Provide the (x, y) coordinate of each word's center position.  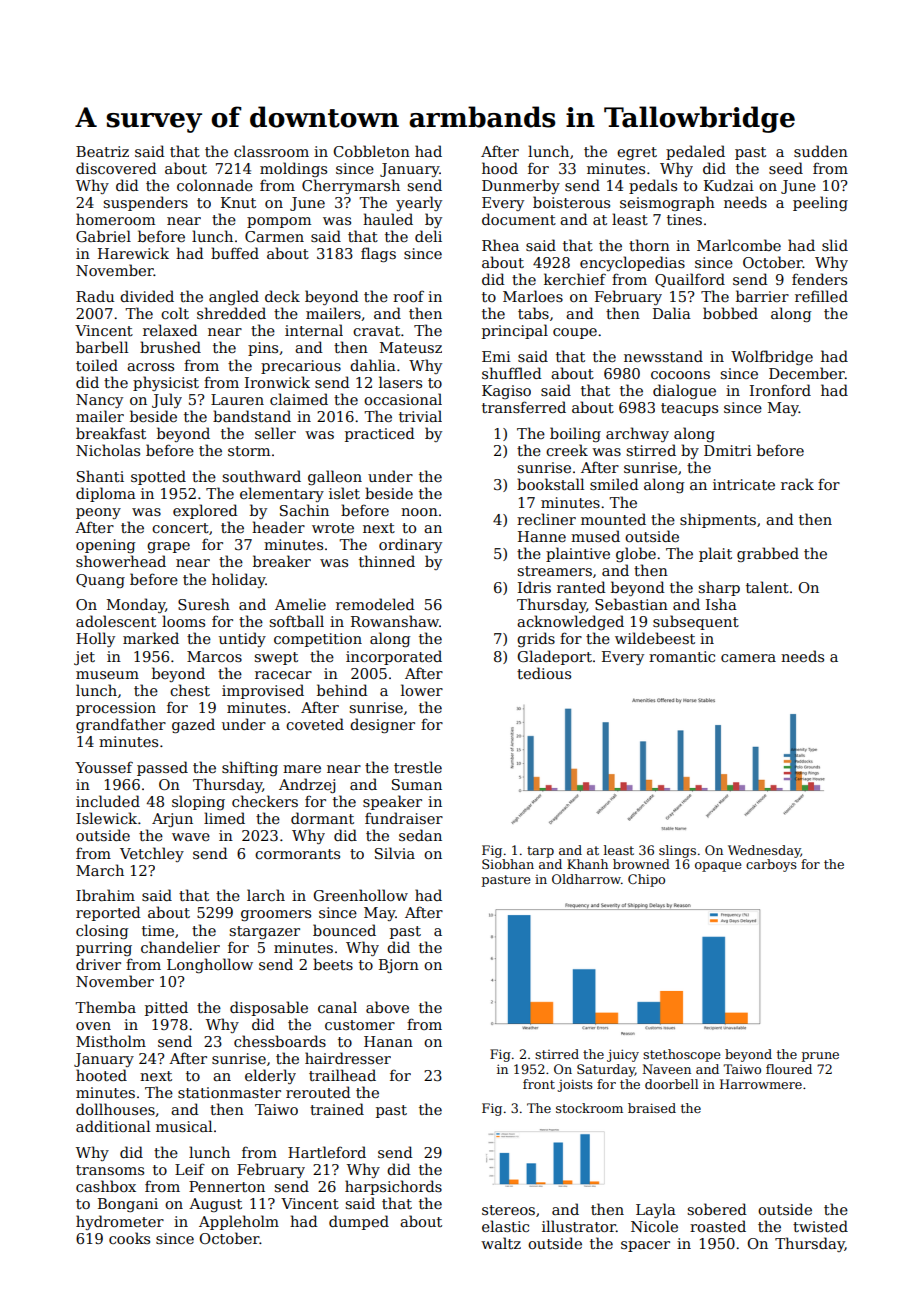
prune (820, 1057)
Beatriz (102, 151)
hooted (101, 1075)
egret (637, 153)
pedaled (695, 152)
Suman (417, 784)
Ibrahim (105, 895)
